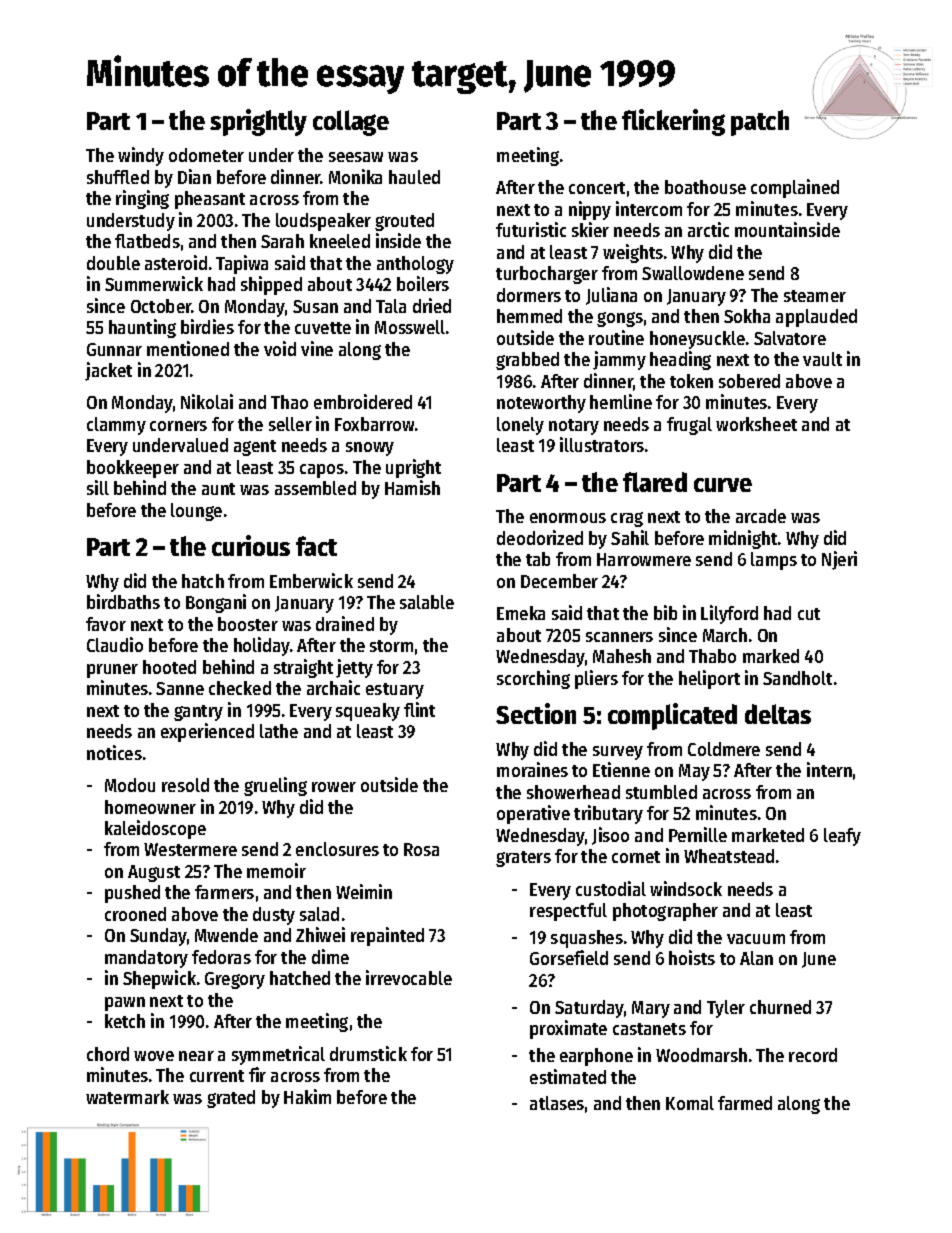 The width and height of the screenshot is (952, 1233). I want to click on pushed, so click(132, 894).
